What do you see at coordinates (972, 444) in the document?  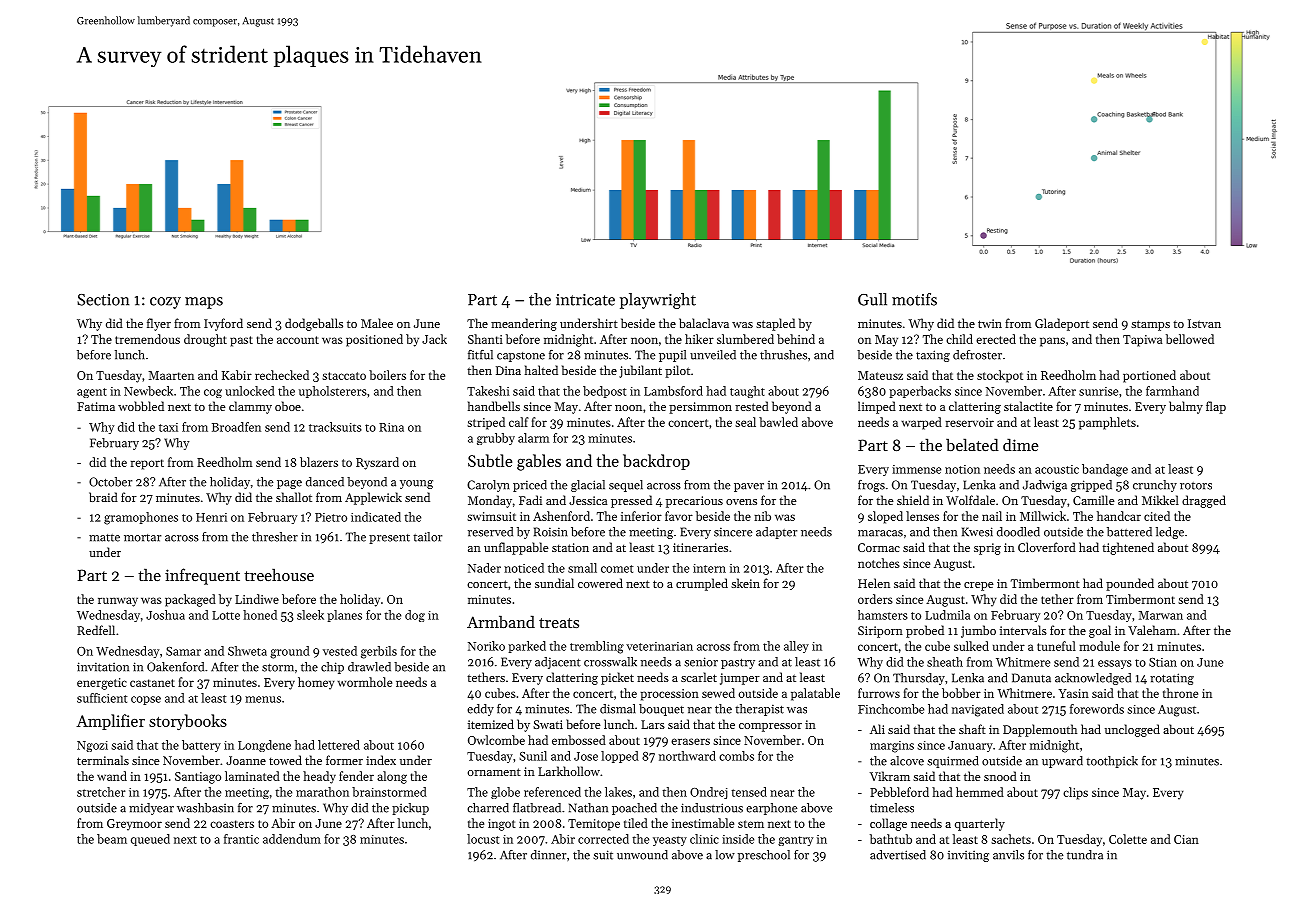 I see `belated` at bounding box center [972, 444].
